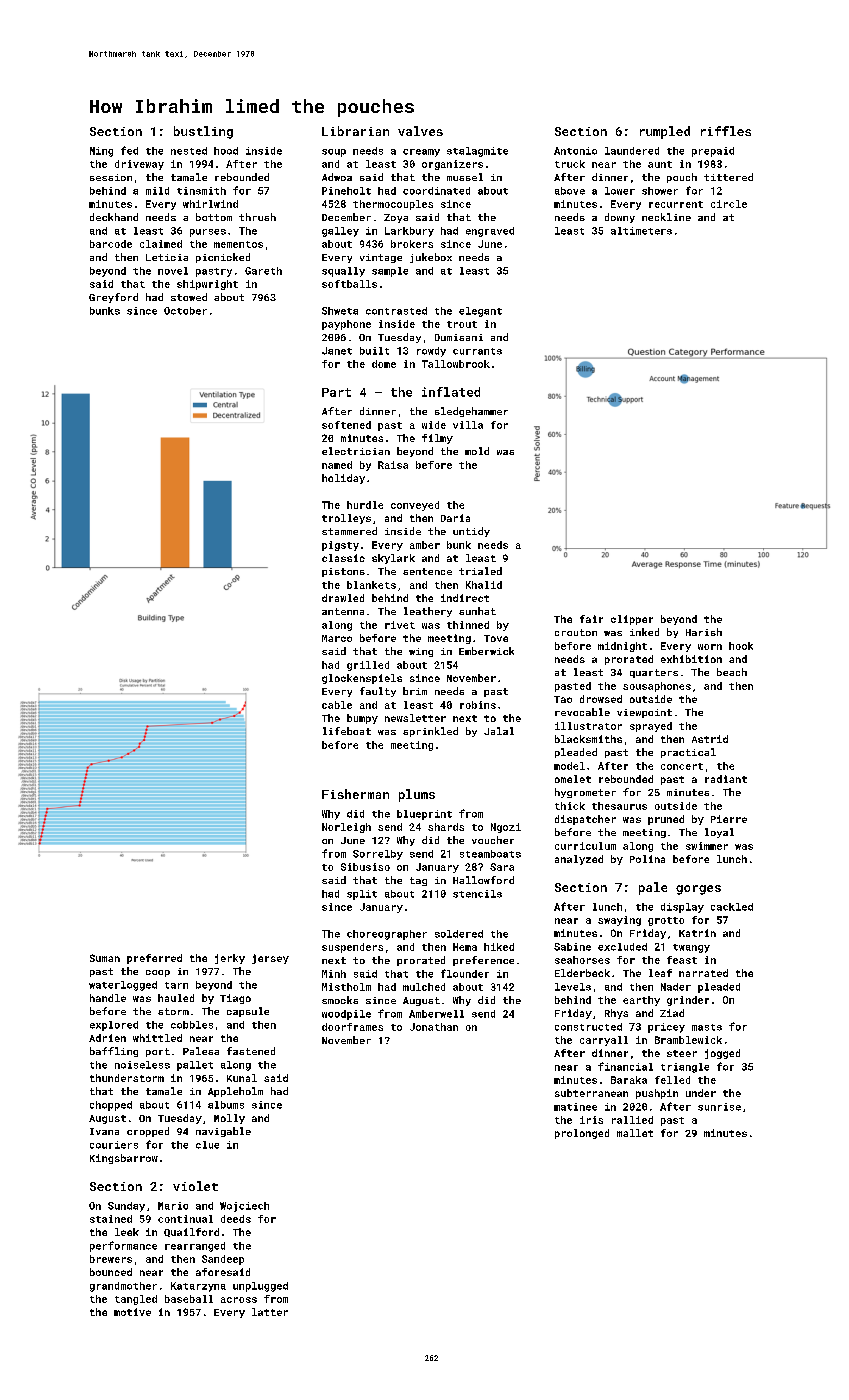 The height and width of the screenshot is (1400, 849). I want to click on latter, so click(270, 1312).
